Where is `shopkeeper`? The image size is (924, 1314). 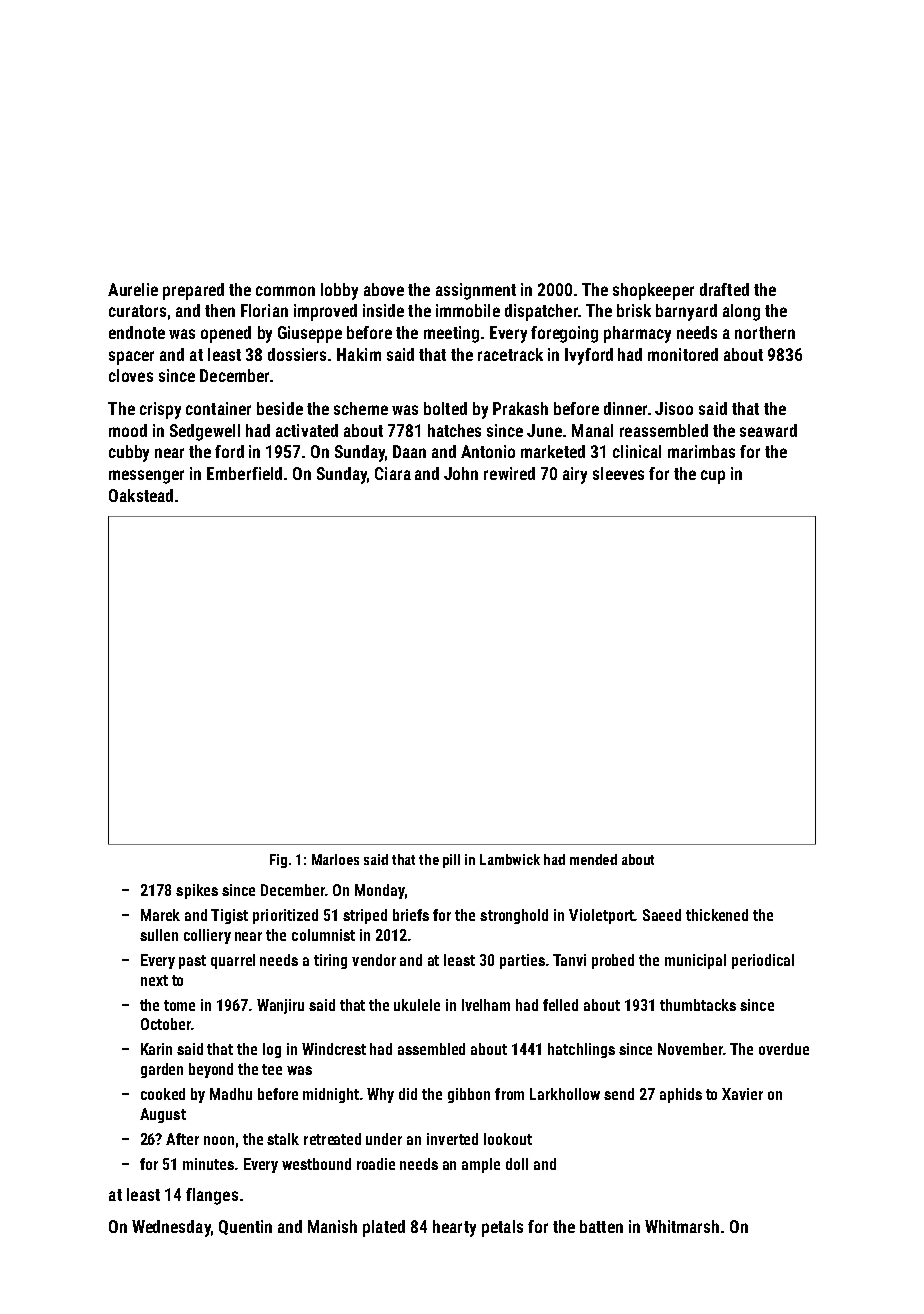 shopkeeper is located at coordinates (653, 291).
